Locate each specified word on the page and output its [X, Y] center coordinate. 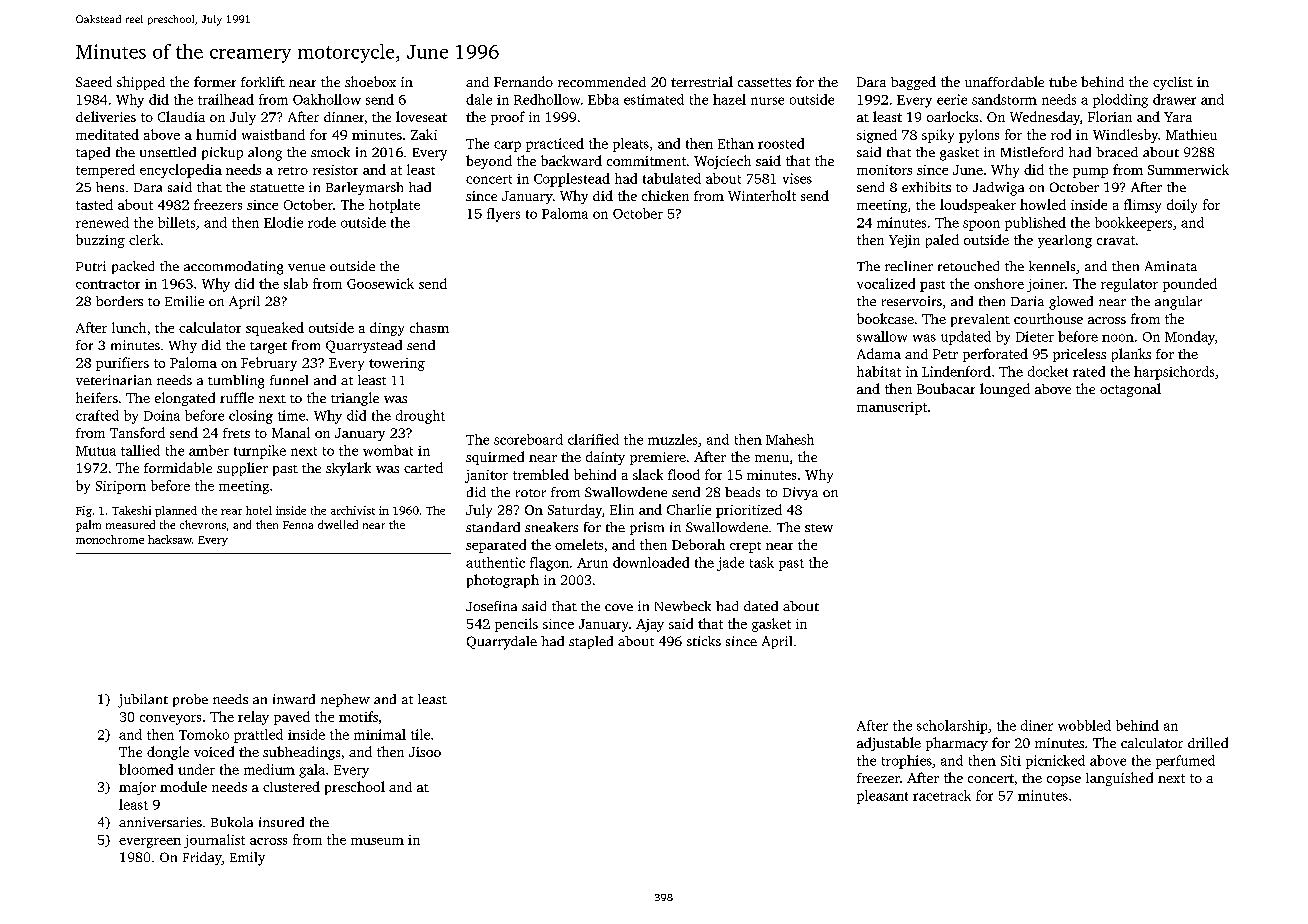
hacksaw [170, 539]
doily [1182, 206]
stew [819, 528]
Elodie [283, 222]
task [762, 562]
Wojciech [722, 162]
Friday [202, 858]
